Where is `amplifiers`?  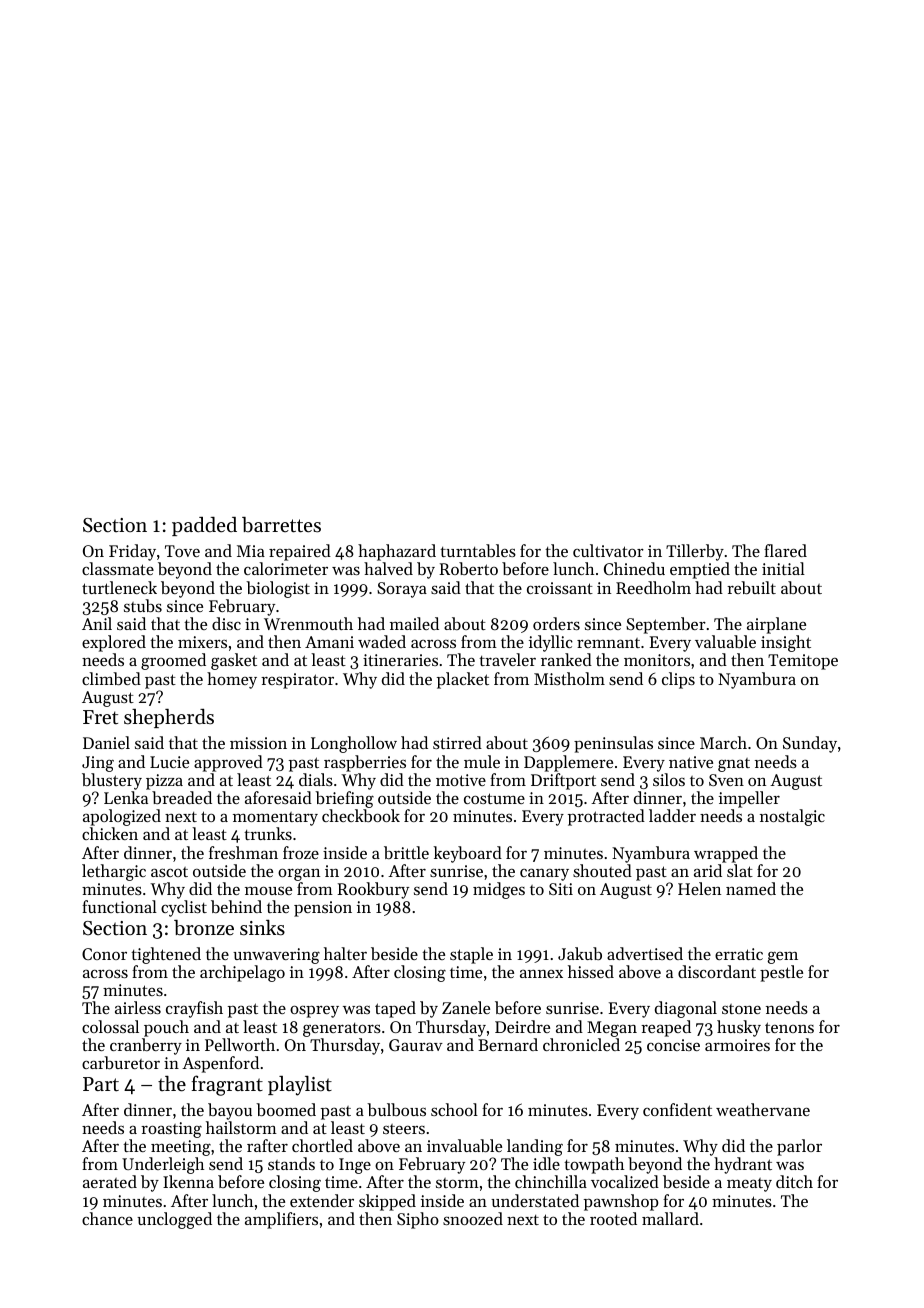 amplifiers is located at coordinates (281, 1220).
